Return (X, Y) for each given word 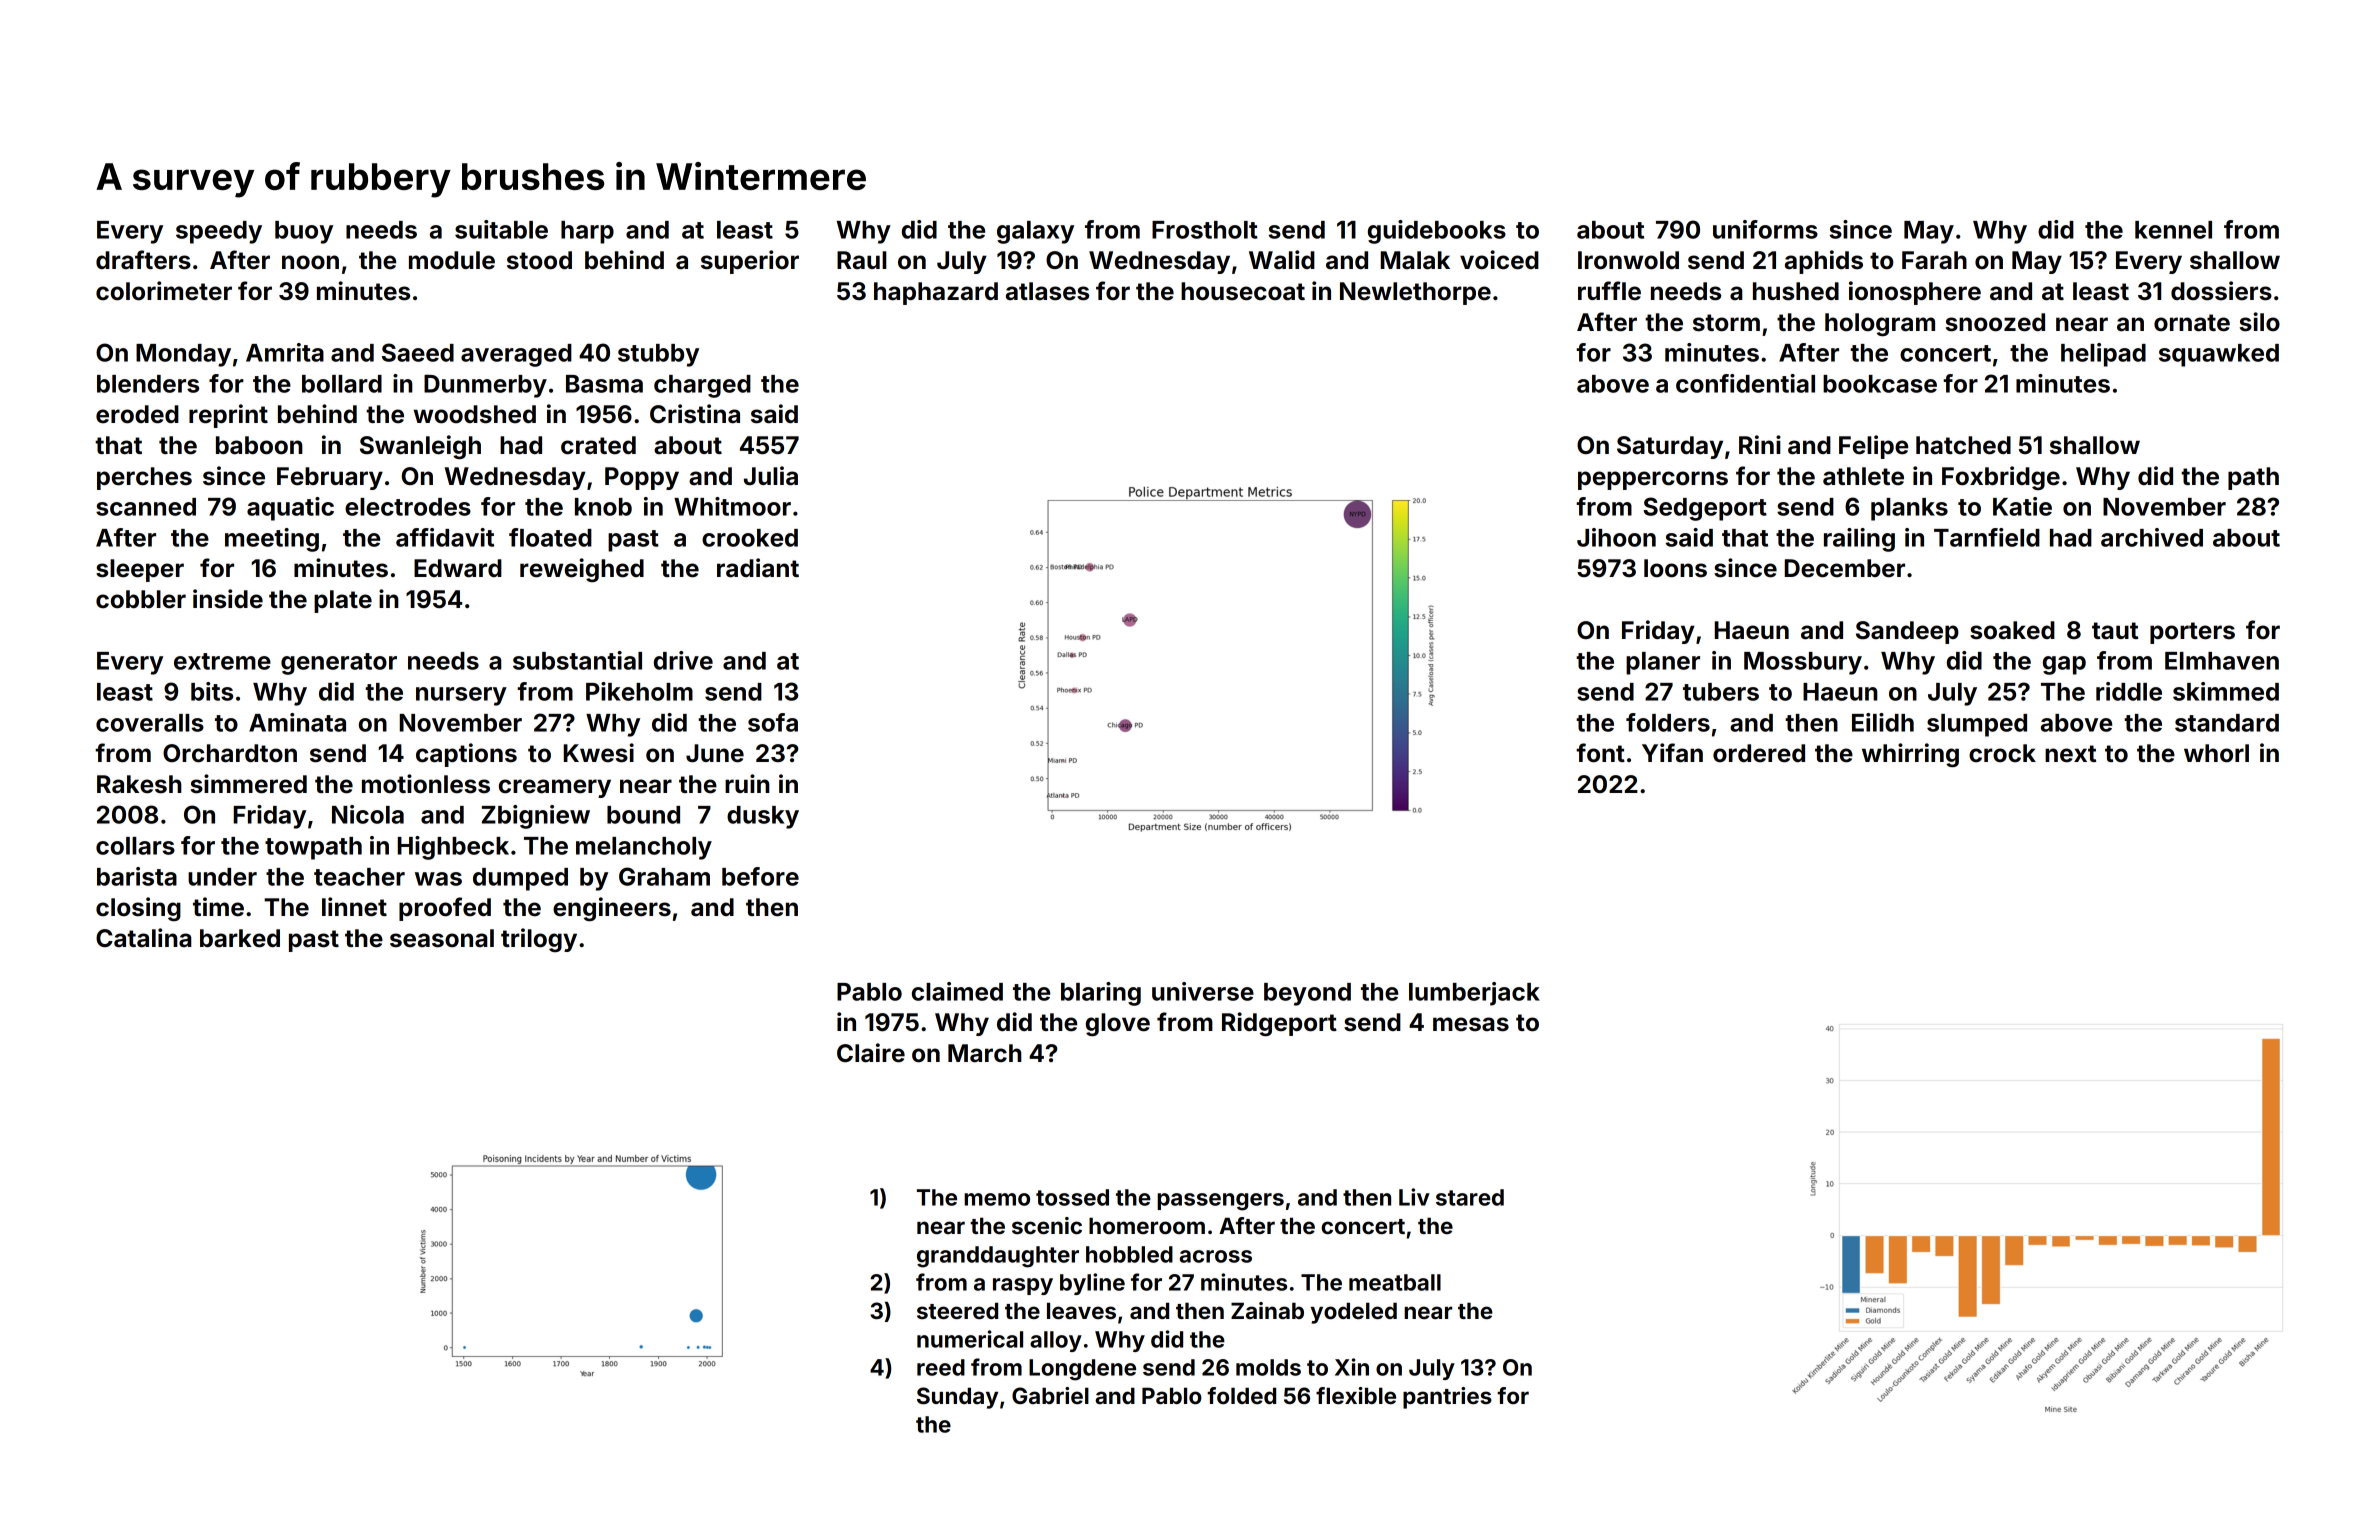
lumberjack (1474, 994)
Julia (771, 476)
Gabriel (1050, 1395)
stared (1470, 1197)
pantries (1447, 1398)
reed (941, 1367)
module (452, 260)
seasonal (442, 938)
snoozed (1995, 322)
